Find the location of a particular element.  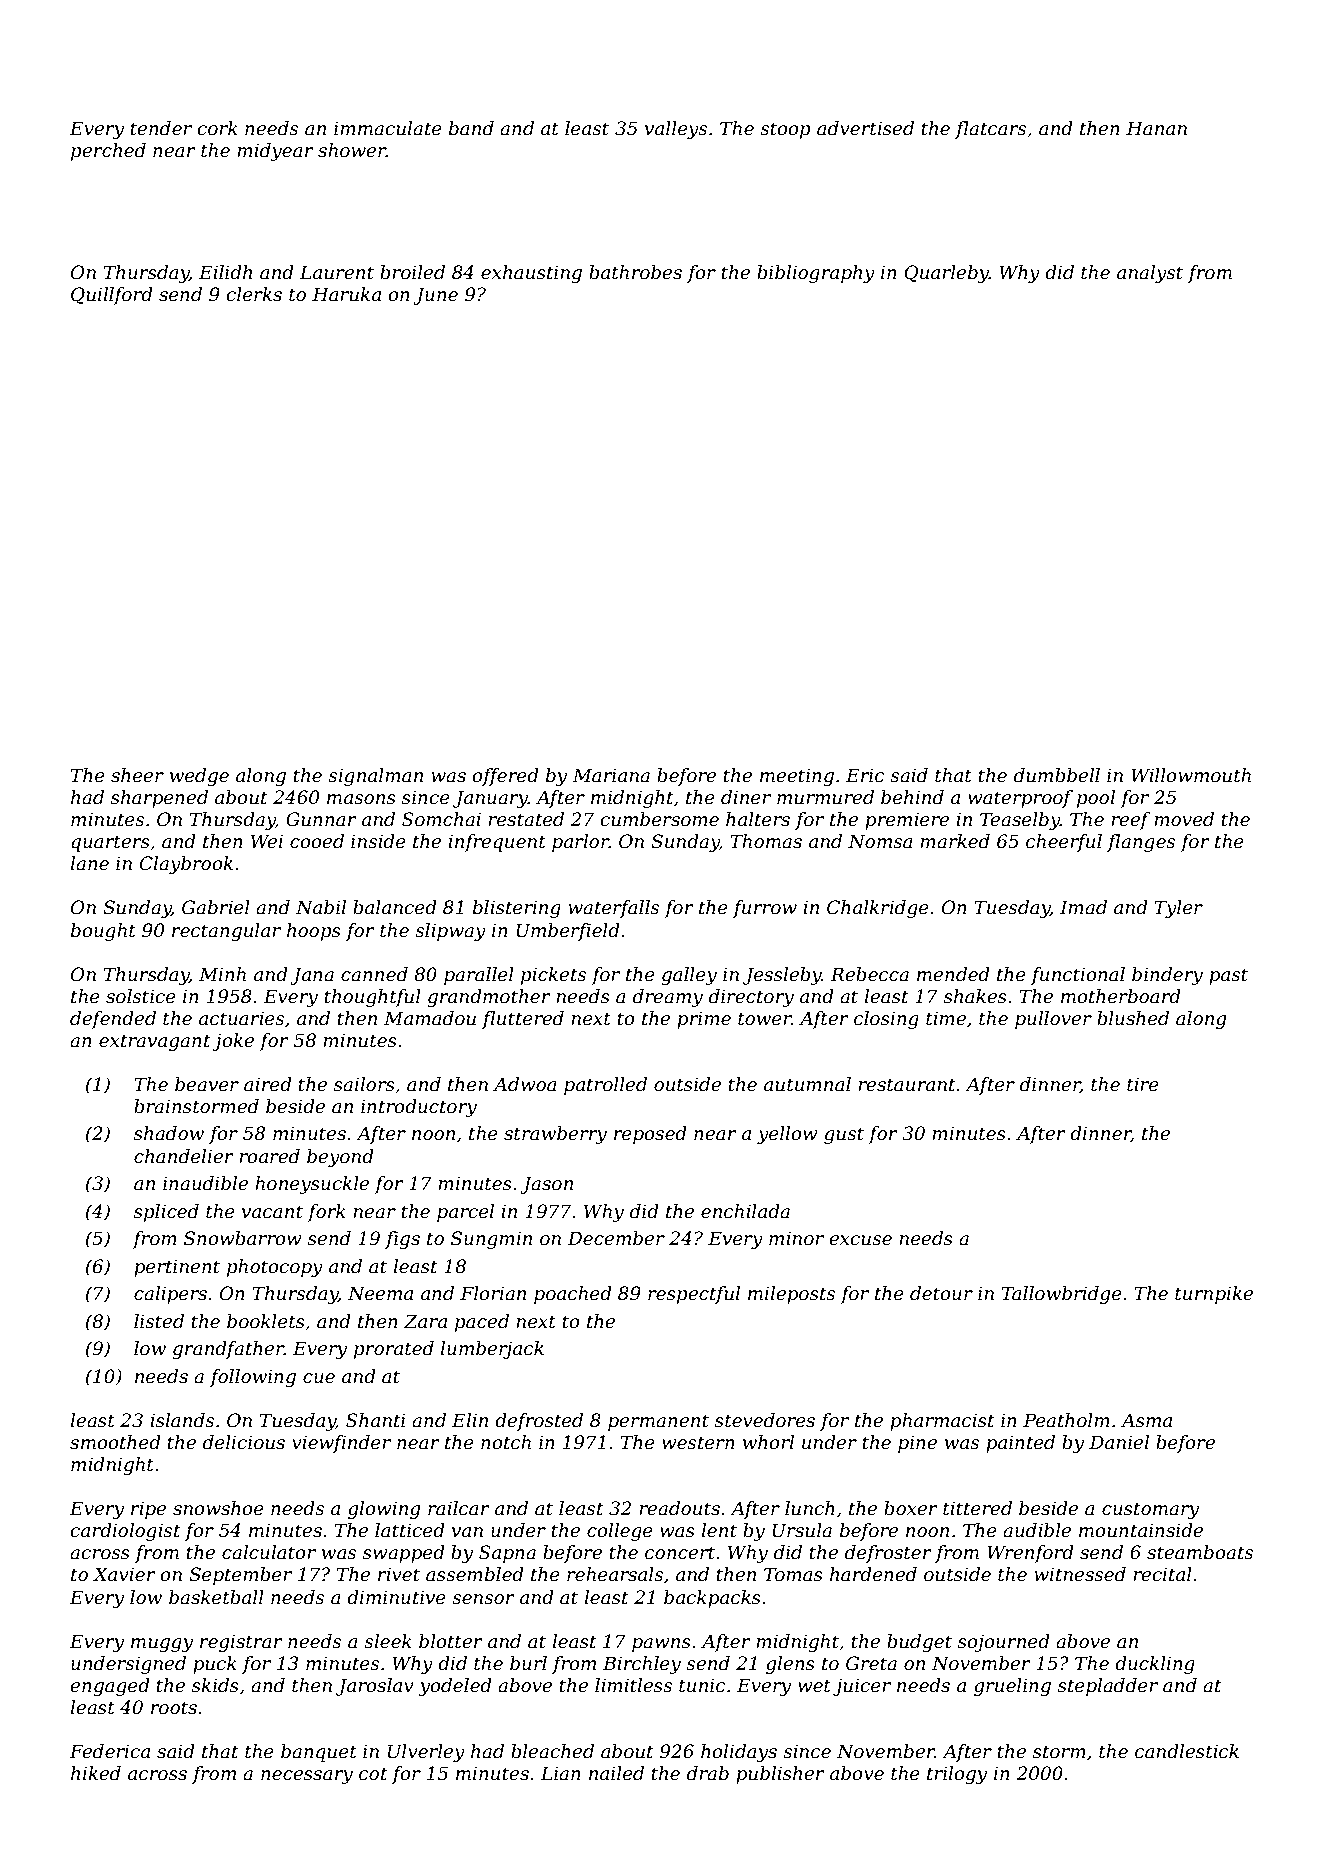

signalman is located at coordinates (375, 777).
